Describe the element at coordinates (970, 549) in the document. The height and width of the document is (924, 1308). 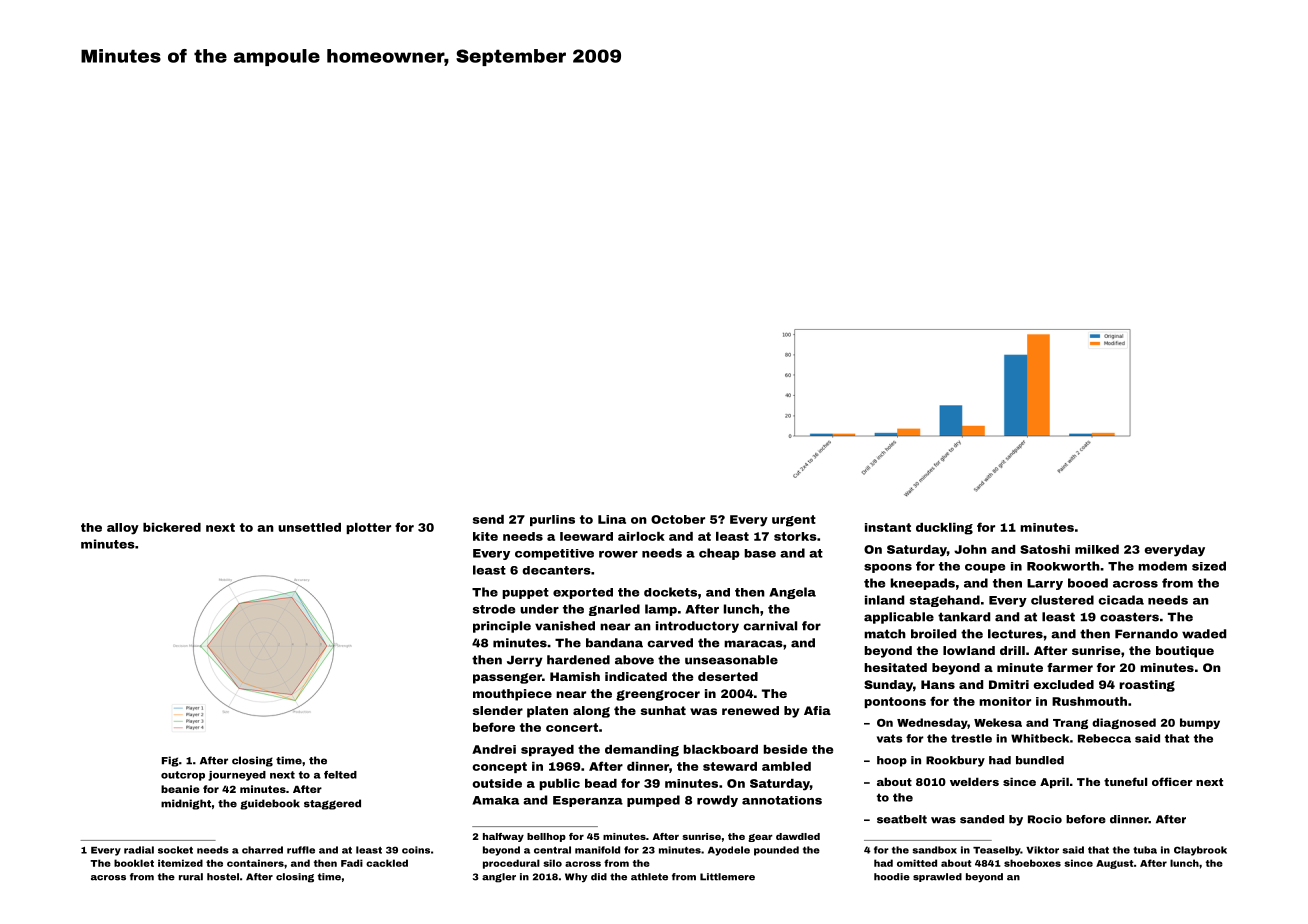
I see `John` at that location.
